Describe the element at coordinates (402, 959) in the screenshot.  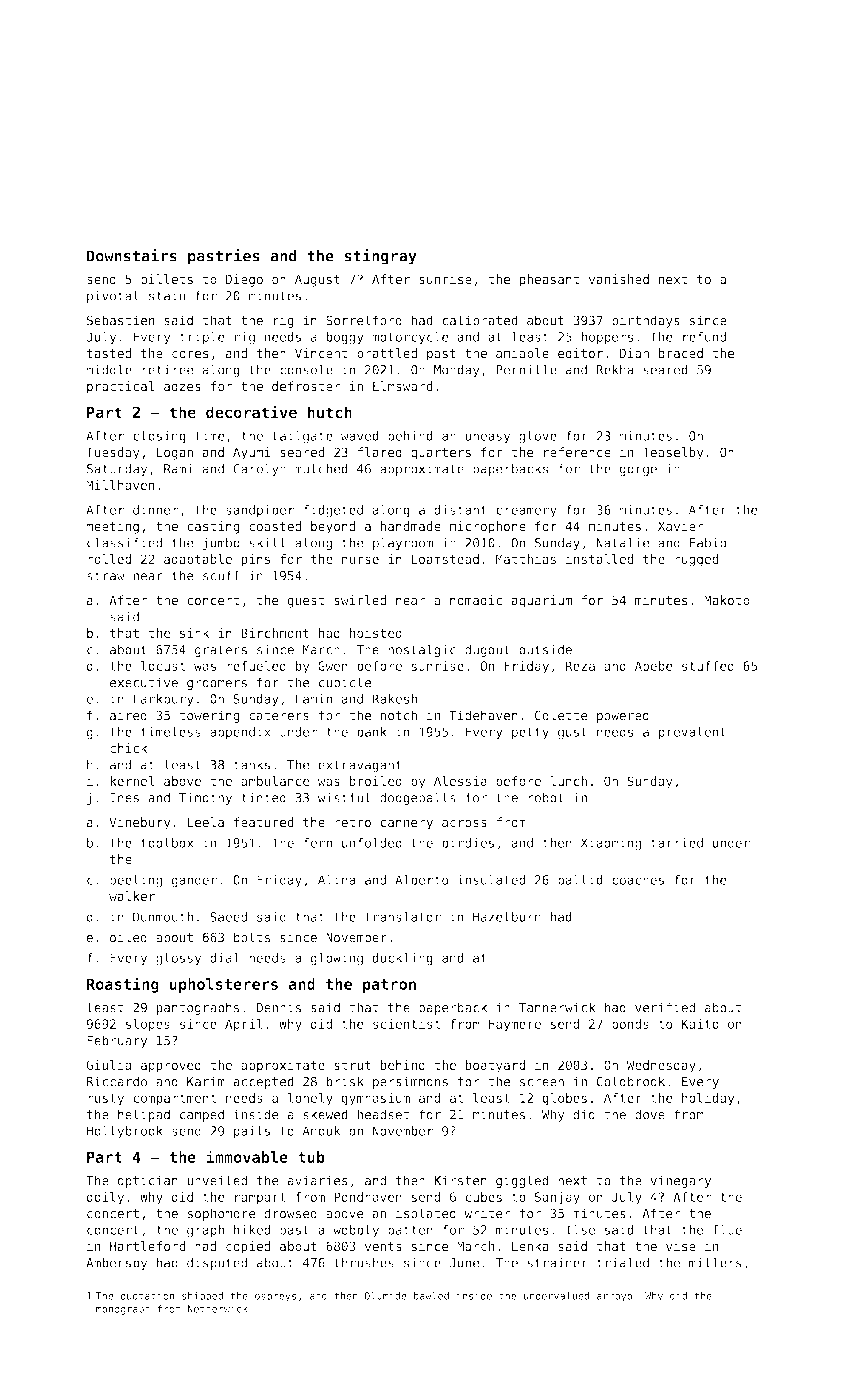
I see `duckling` at that location.
